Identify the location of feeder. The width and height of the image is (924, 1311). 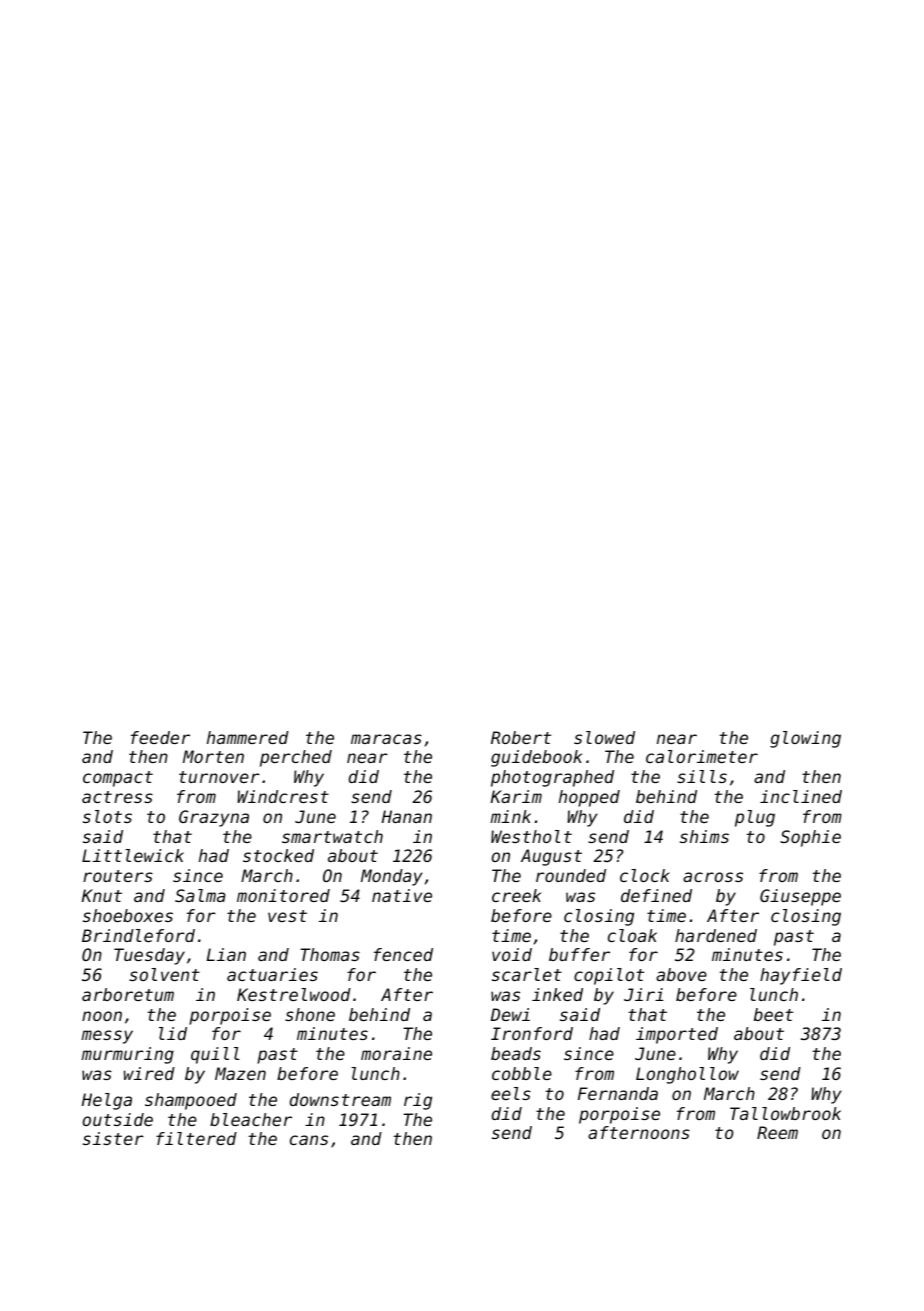
(160, 737).
